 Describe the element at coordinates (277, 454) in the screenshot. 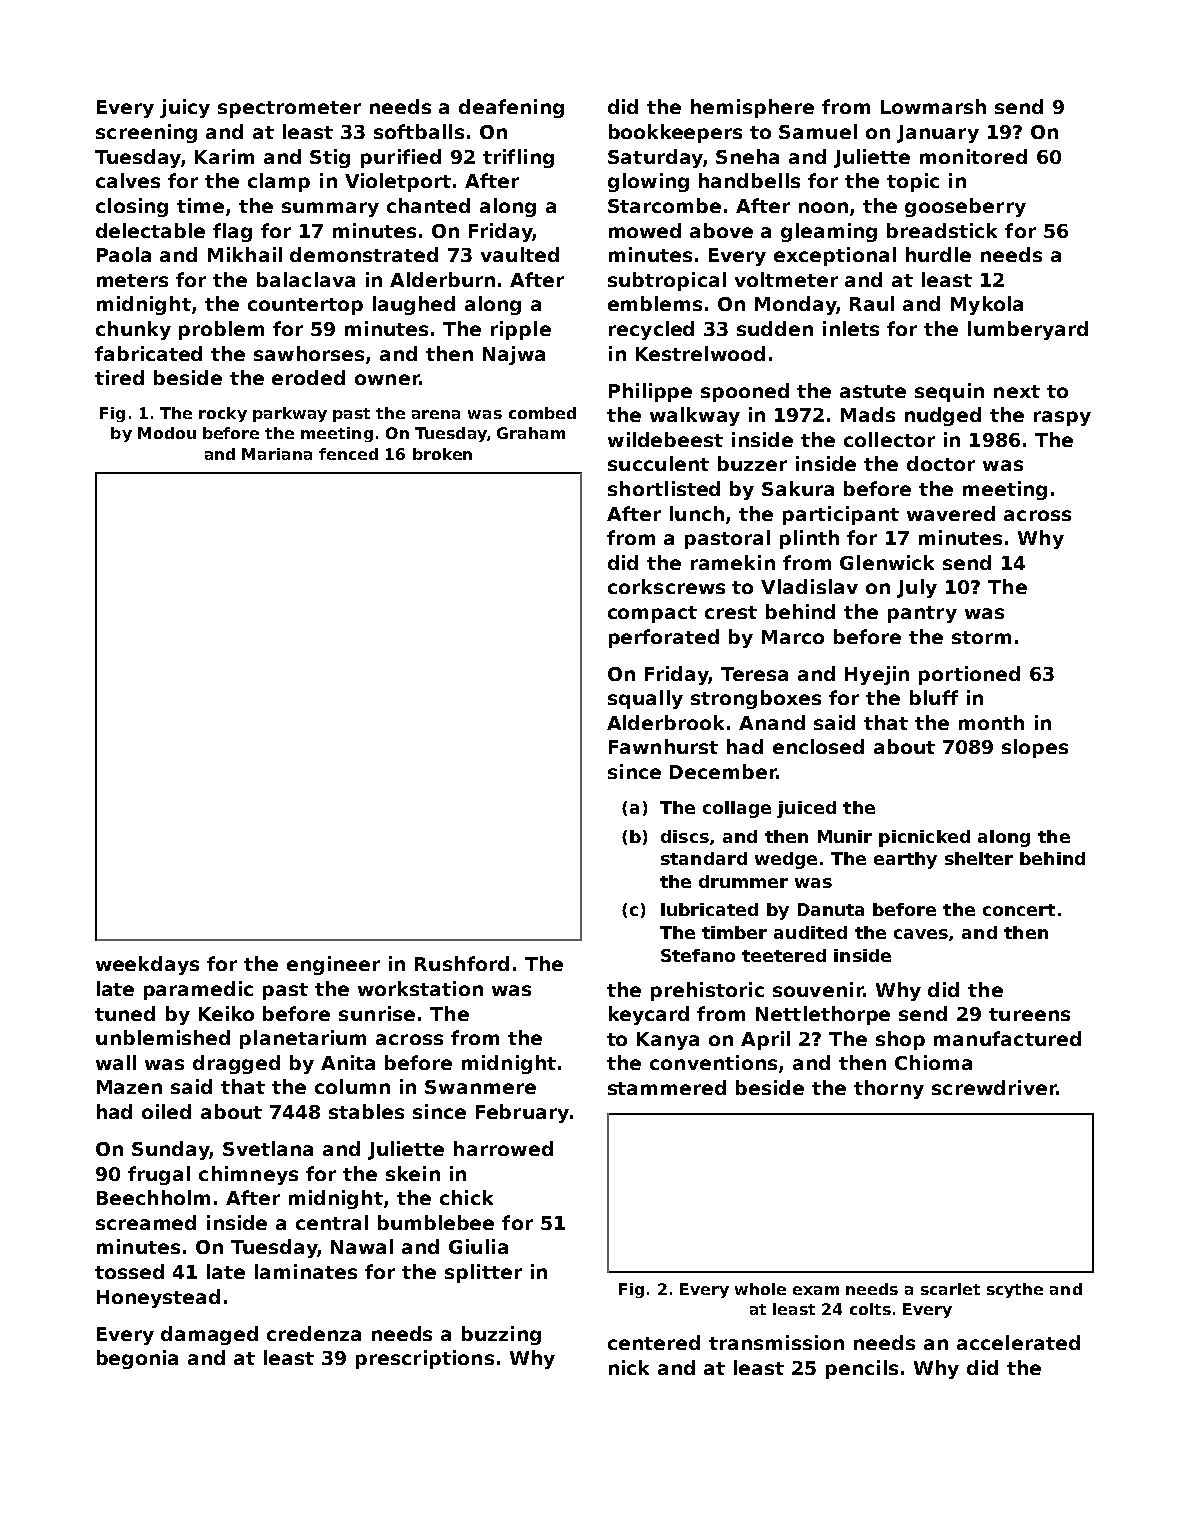

I see `Mariana` at that location.
